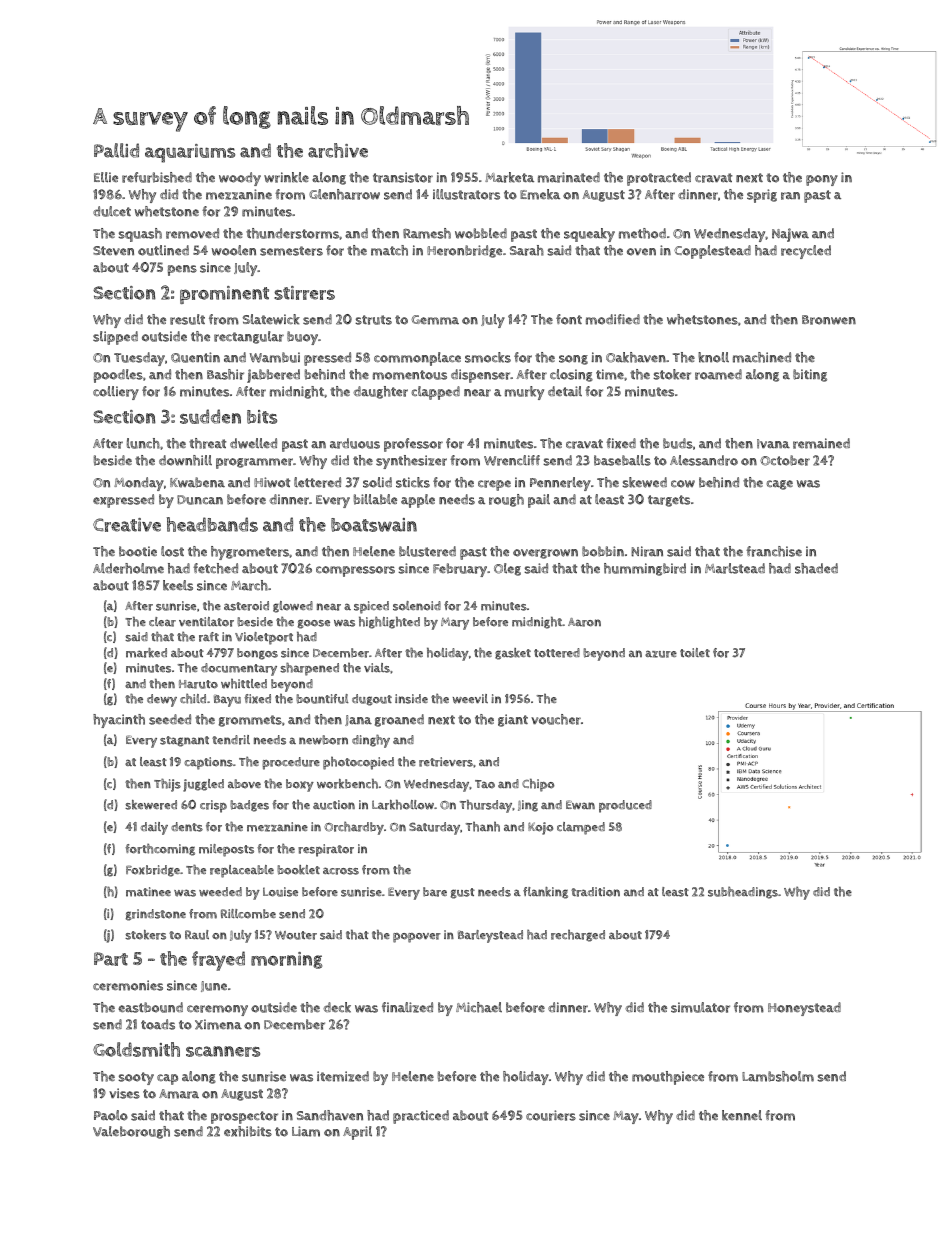  What do you see at coordinates (822, 180) in the page?
I see `pony` at bounding box center [822, 180].
